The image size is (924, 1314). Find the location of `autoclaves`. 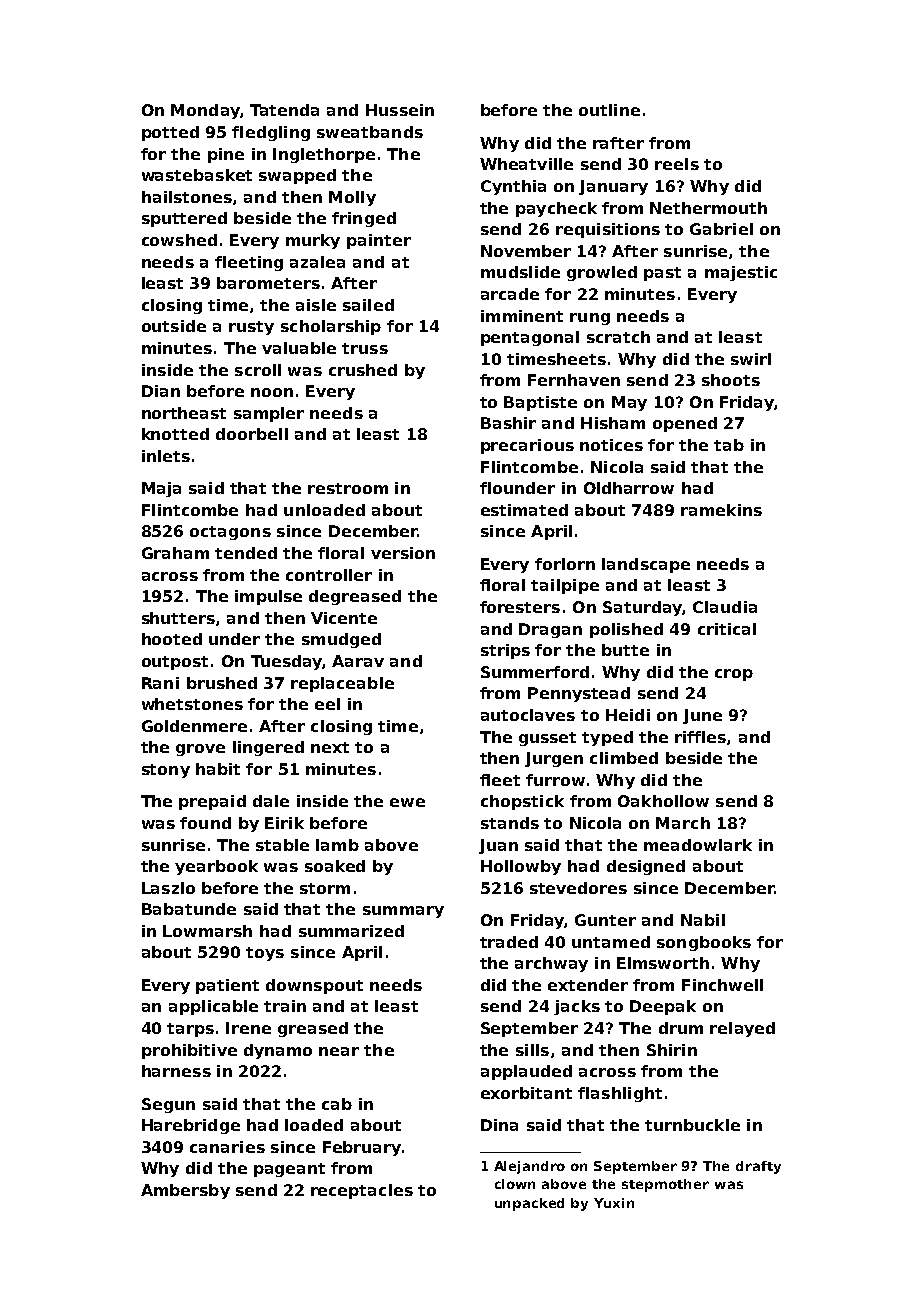

autoclaves is located at coordinates (528, 715).
